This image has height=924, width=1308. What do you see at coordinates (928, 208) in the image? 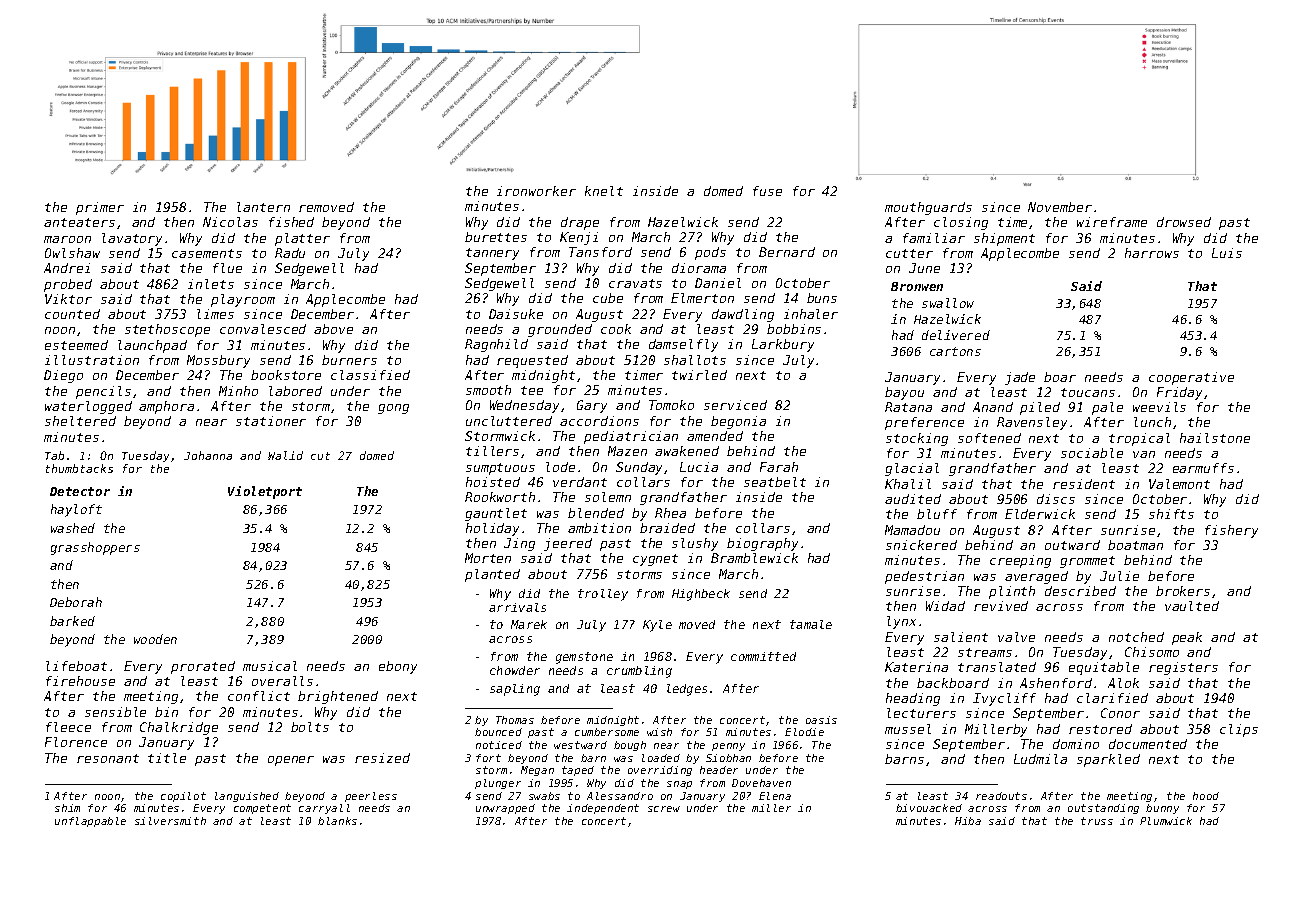
I see `mouthguards` at bounding box center [928, 208].
